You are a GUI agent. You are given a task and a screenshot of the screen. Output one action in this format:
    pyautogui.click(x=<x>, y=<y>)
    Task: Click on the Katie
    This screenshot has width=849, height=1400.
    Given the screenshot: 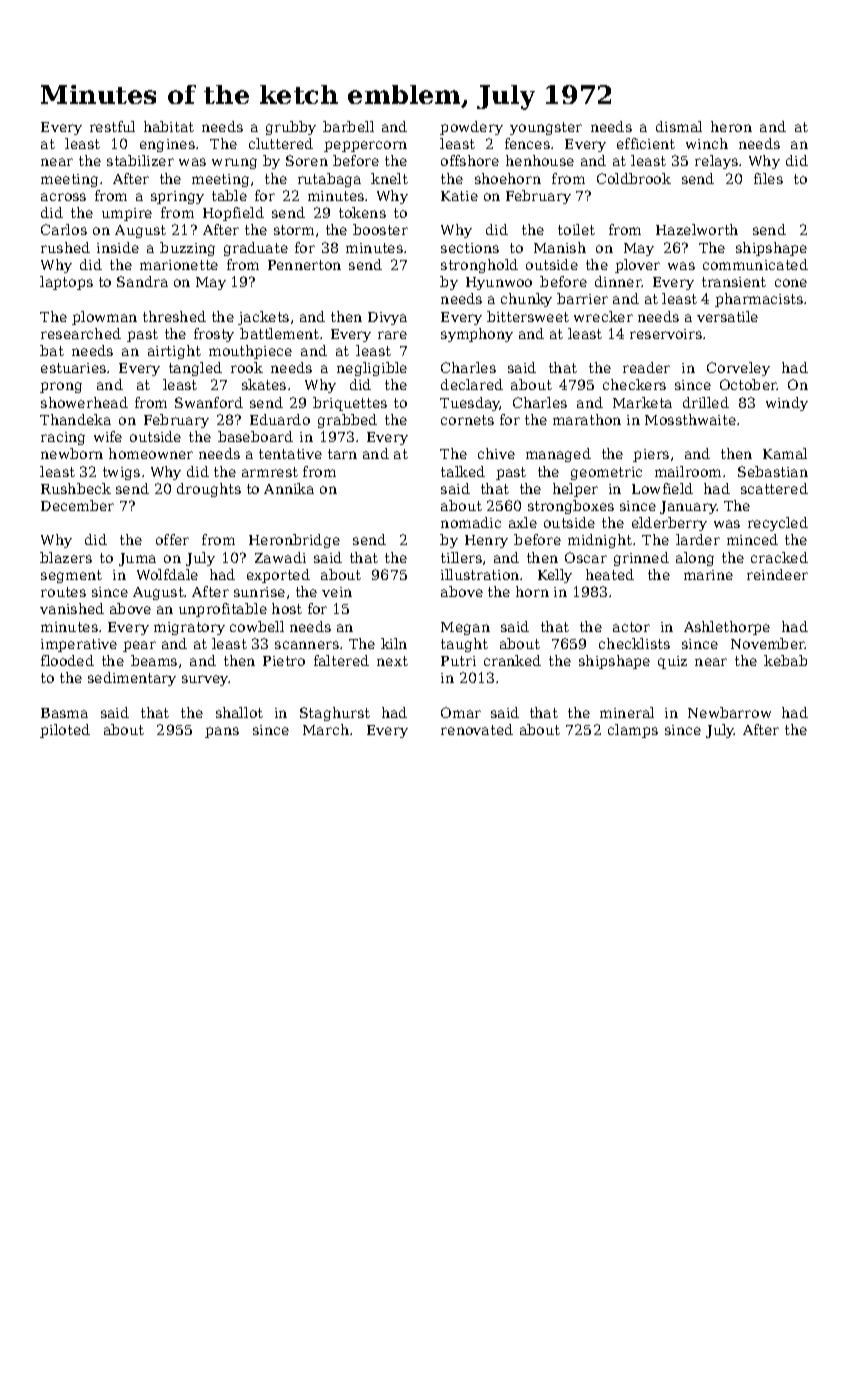 What is the action you would take?
    pyautogui.click(x=459, y=196)
